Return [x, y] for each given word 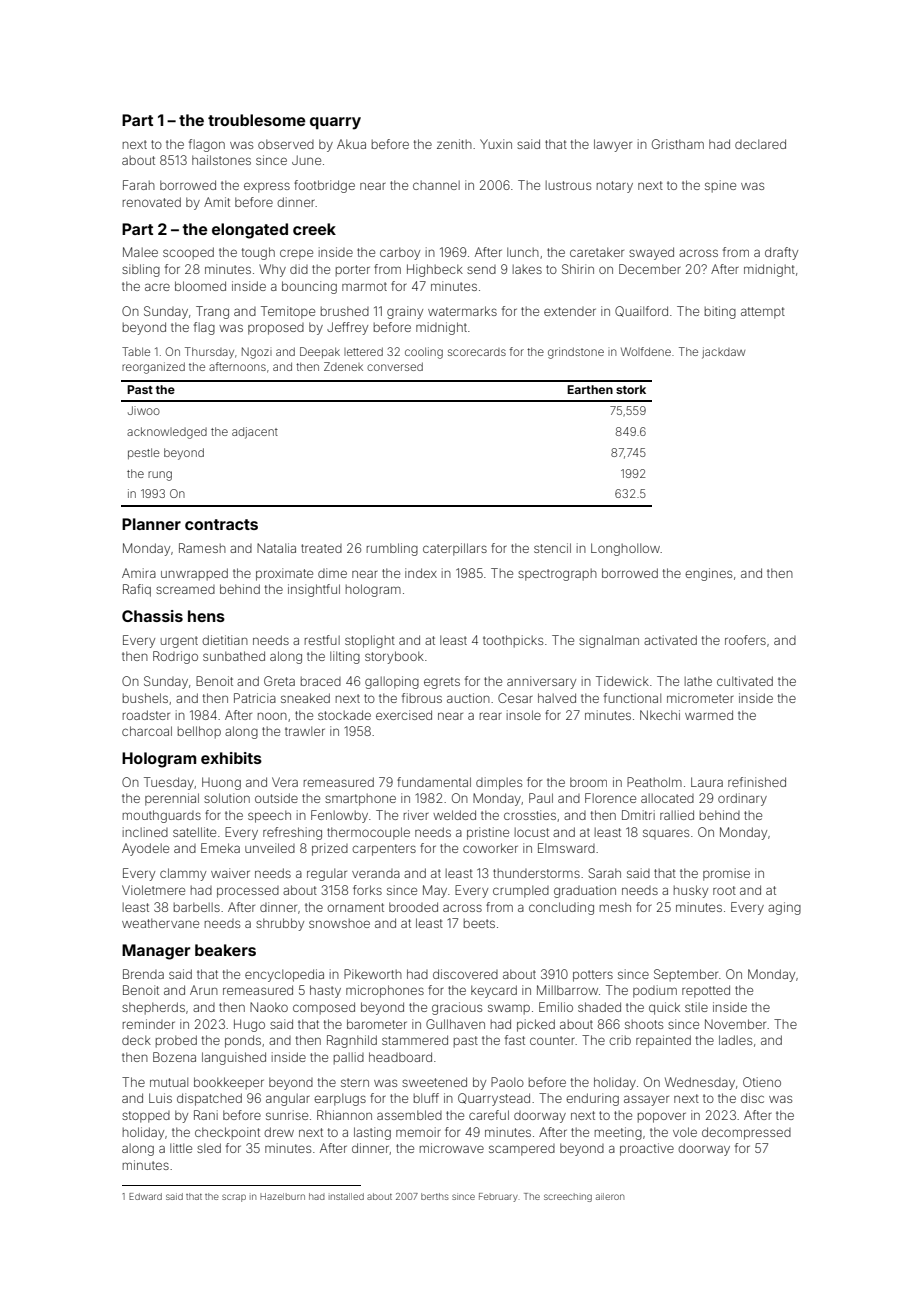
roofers [745, 640]
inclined [145, 832]
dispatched [209, 1099]
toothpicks [513, 641]
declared [760, 144]
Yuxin [496, 144]
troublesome [257, 120]
